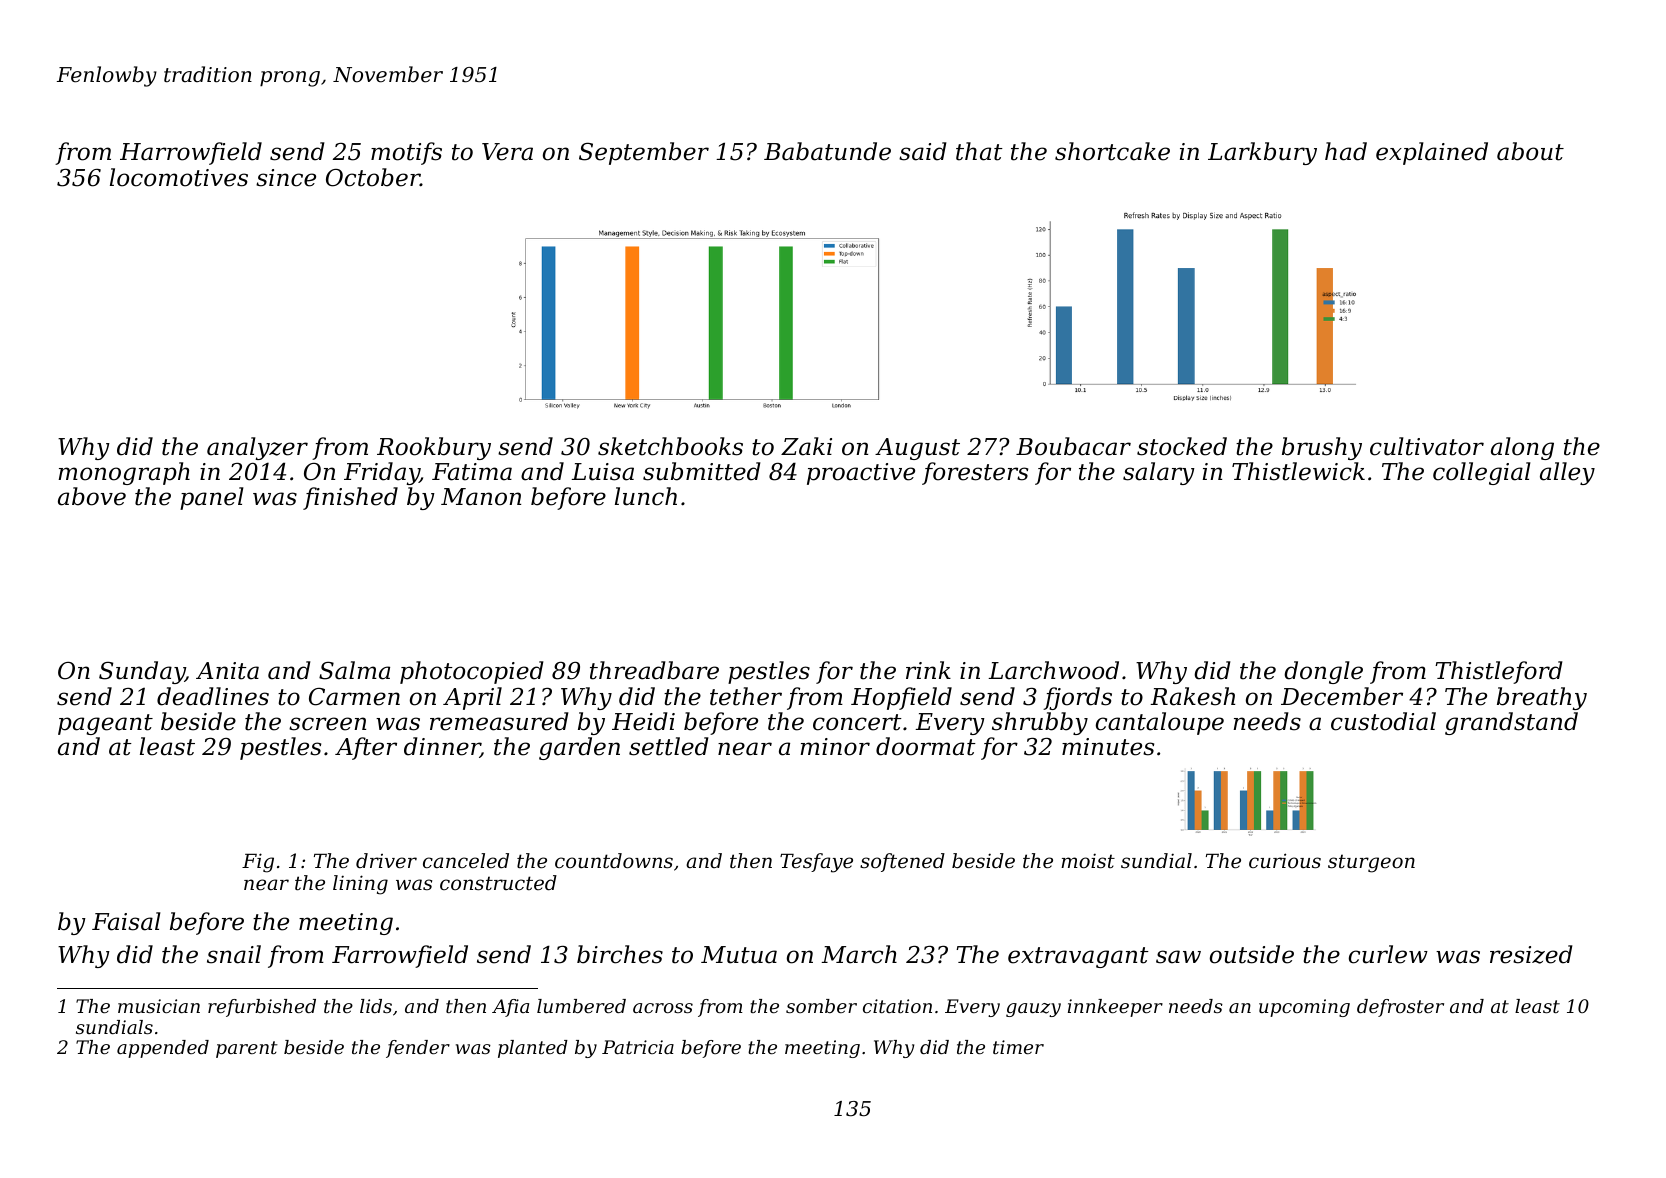 The image size is (1666, 1178). What do you see at coordinates (1262, 153) in the page?
I see `Larkbury` at bounding box center [1262, 153].
